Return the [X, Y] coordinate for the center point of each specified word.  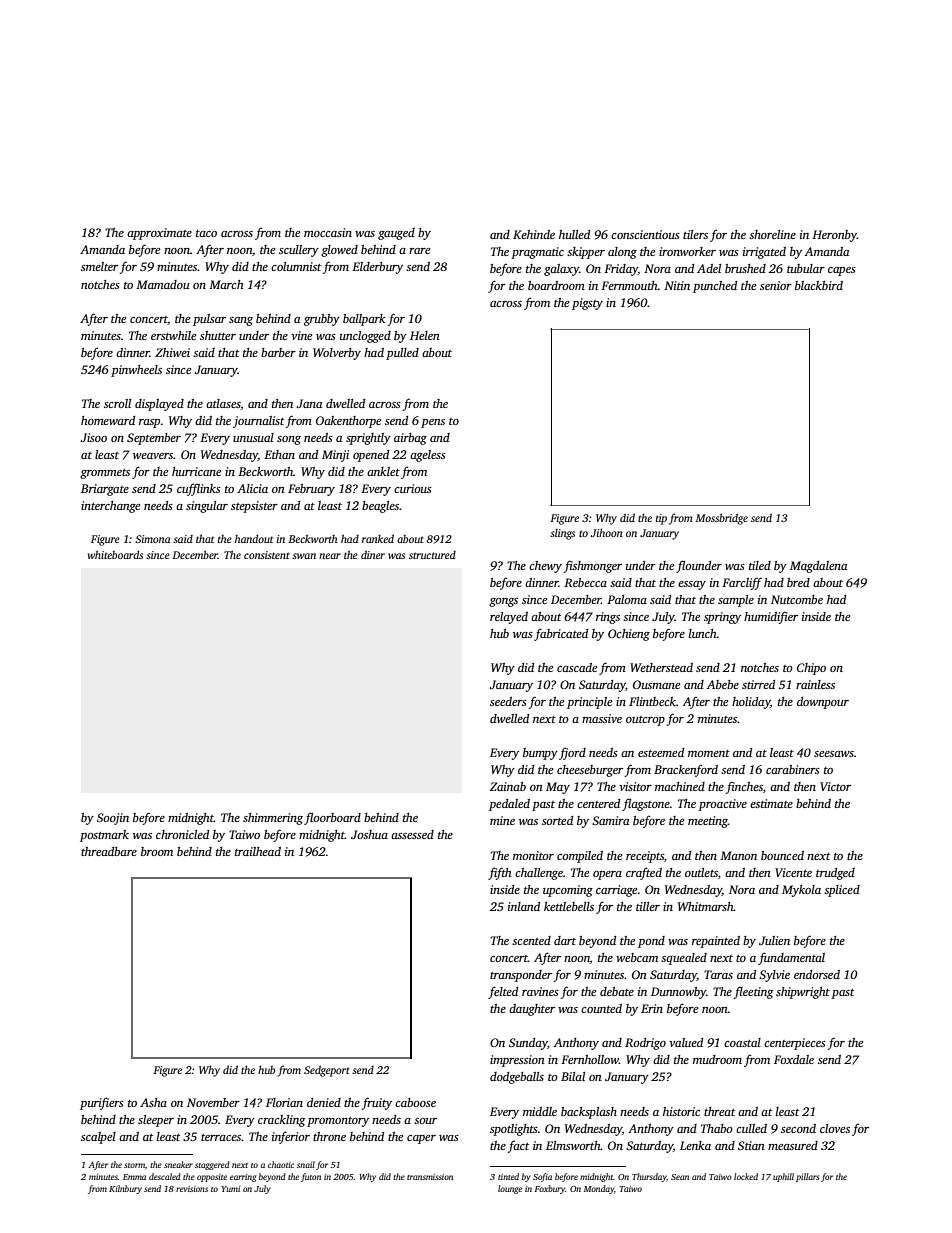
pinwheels [136, 371]
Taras [718, 974]
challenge [539, 874]
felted [503, 992]
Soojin [113, 819]
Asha [153, 1102]
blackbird [819, 285]
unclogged [365, 337]
